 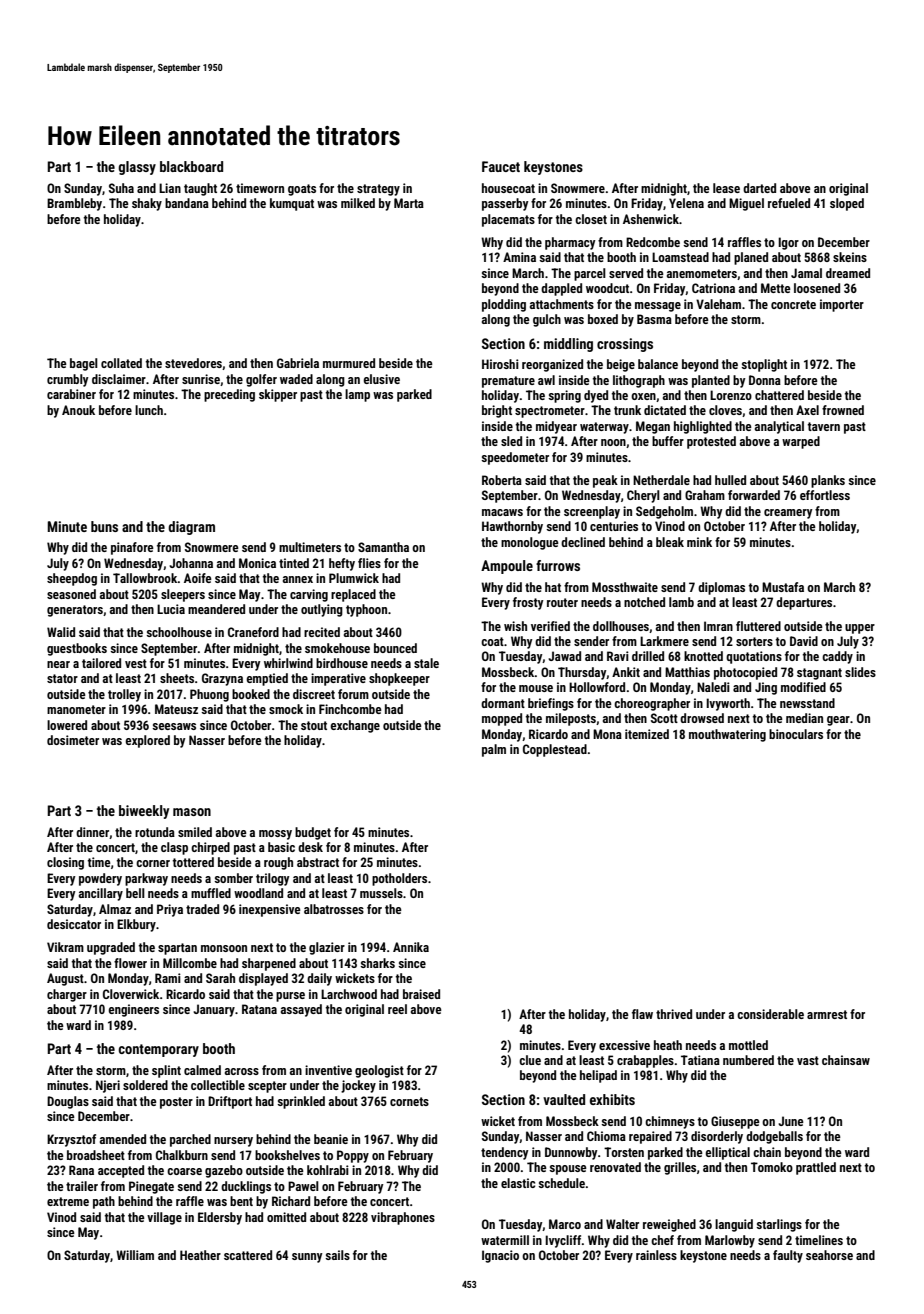 I want to click on kumquat, so click(x=292, y=204).
